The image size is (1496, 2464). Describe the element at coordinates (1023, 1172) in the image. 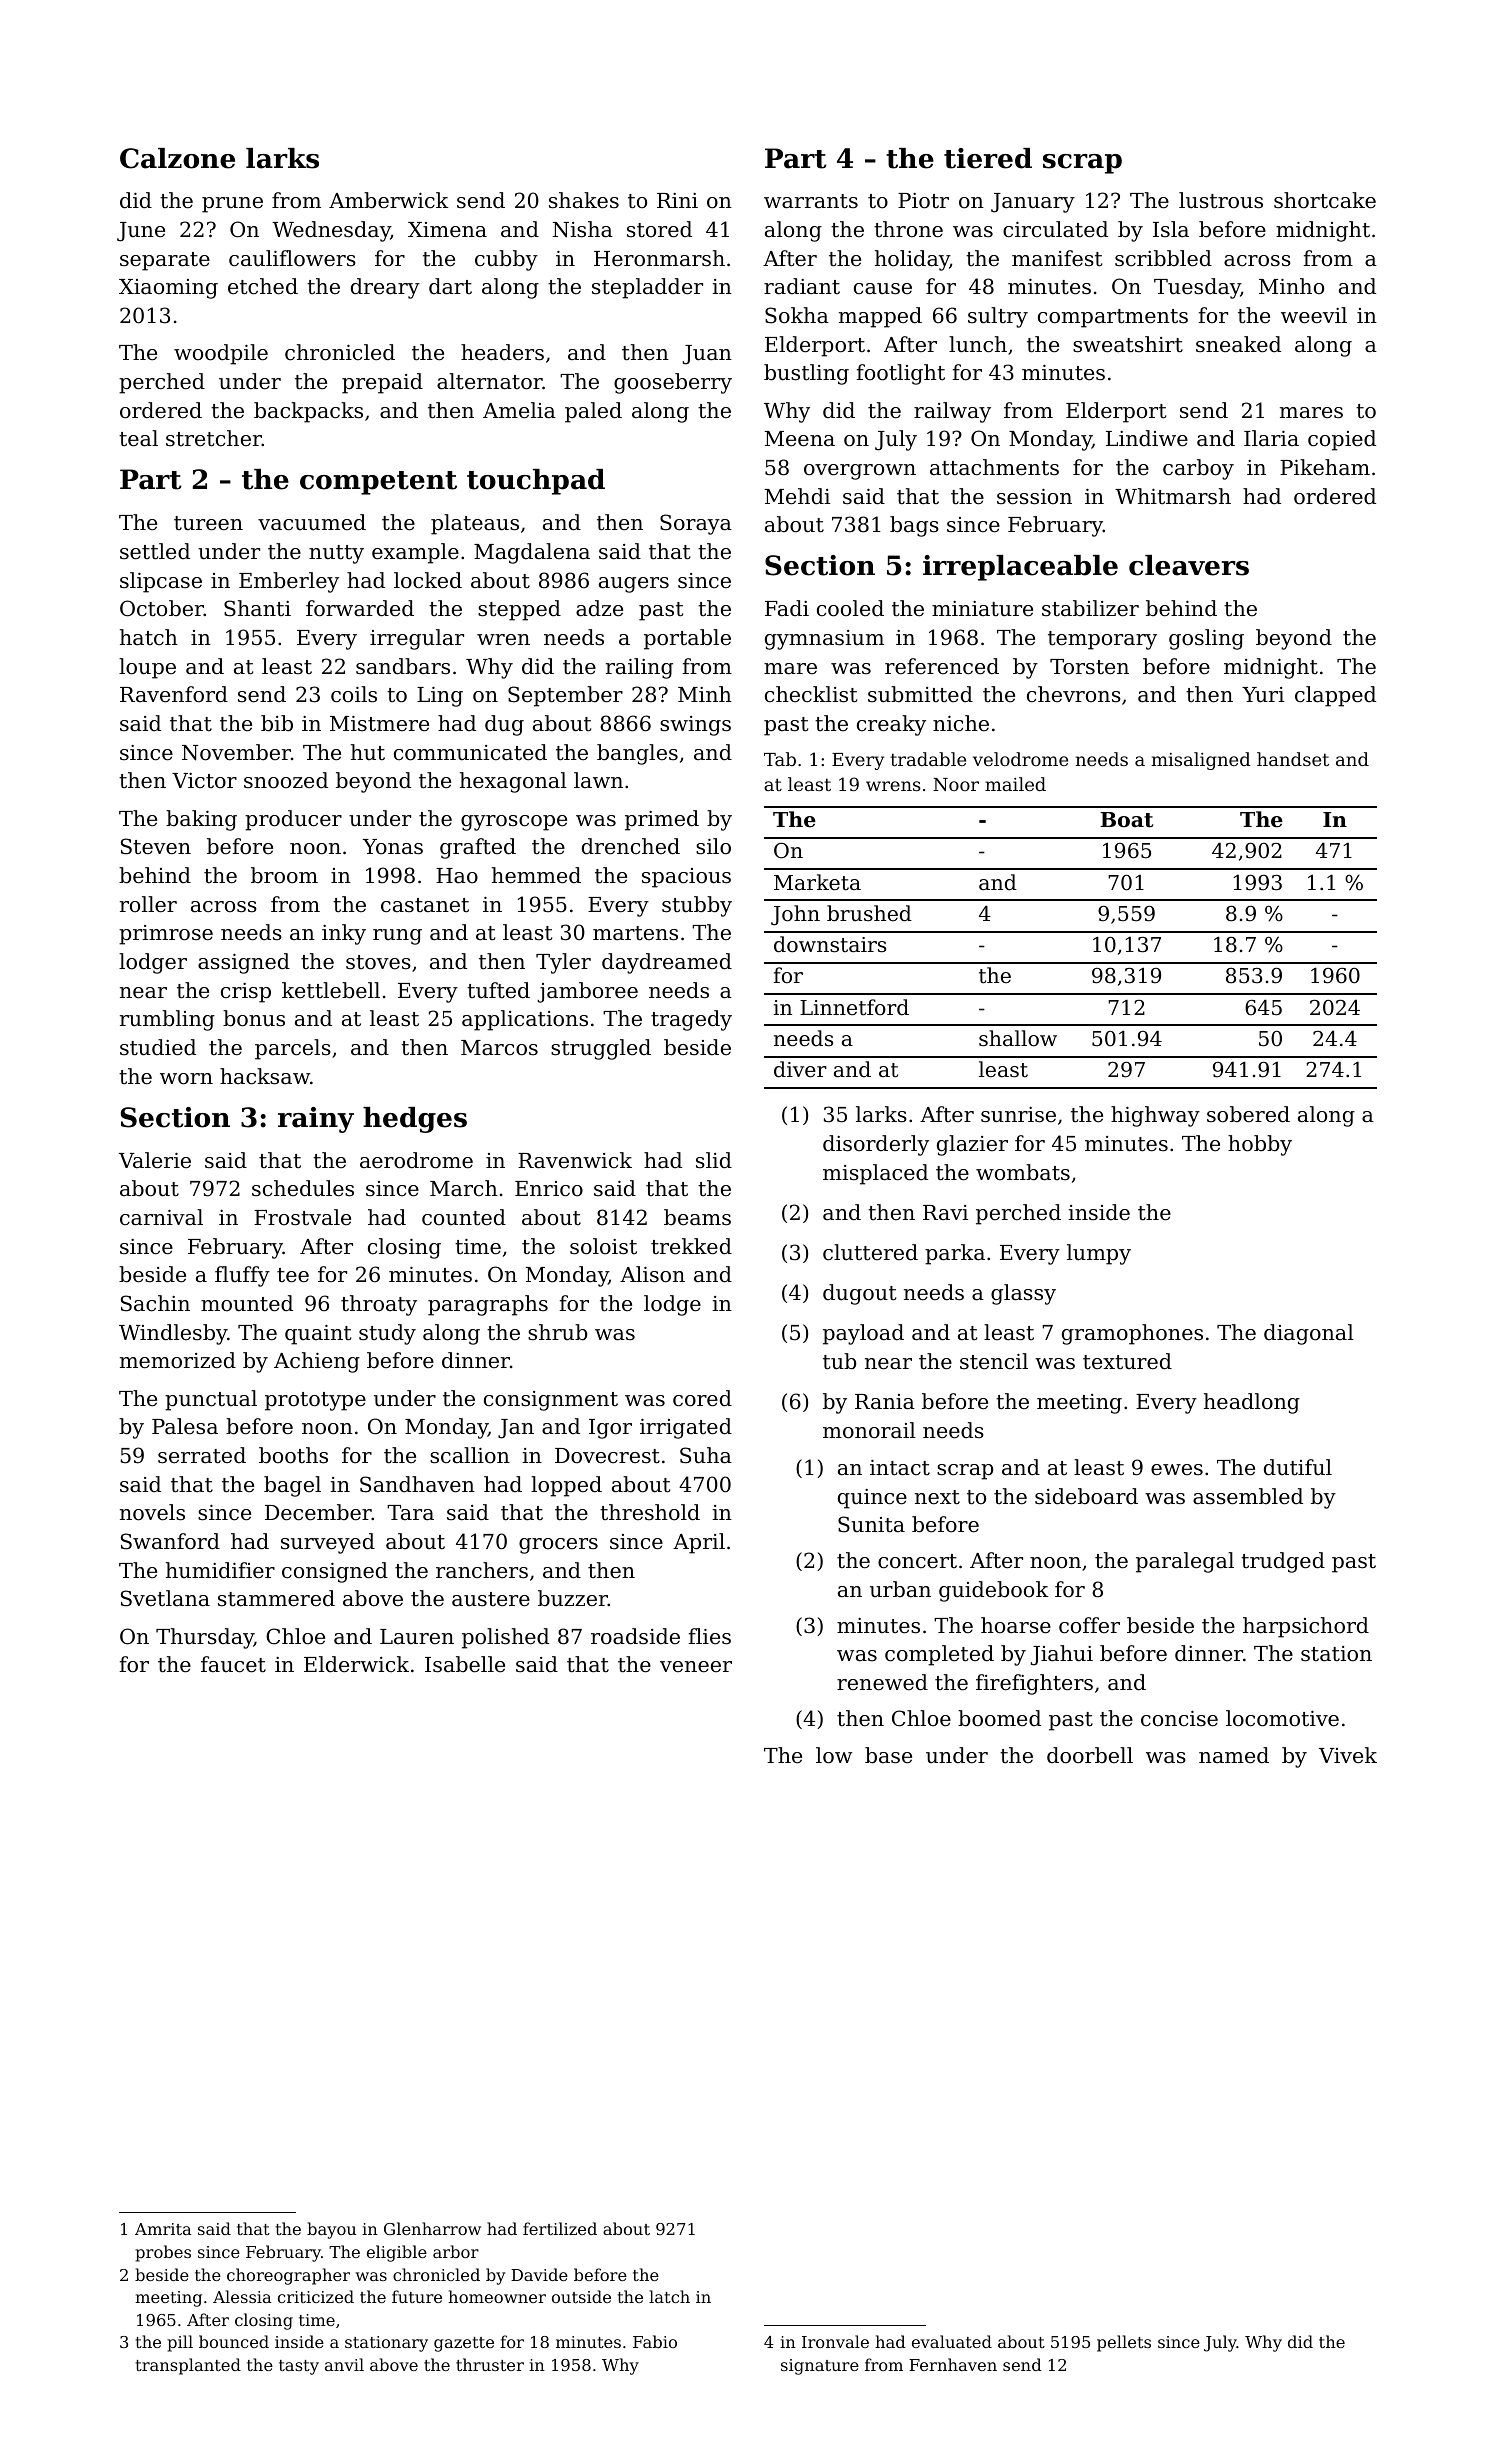

I see `wombats` at that location.
